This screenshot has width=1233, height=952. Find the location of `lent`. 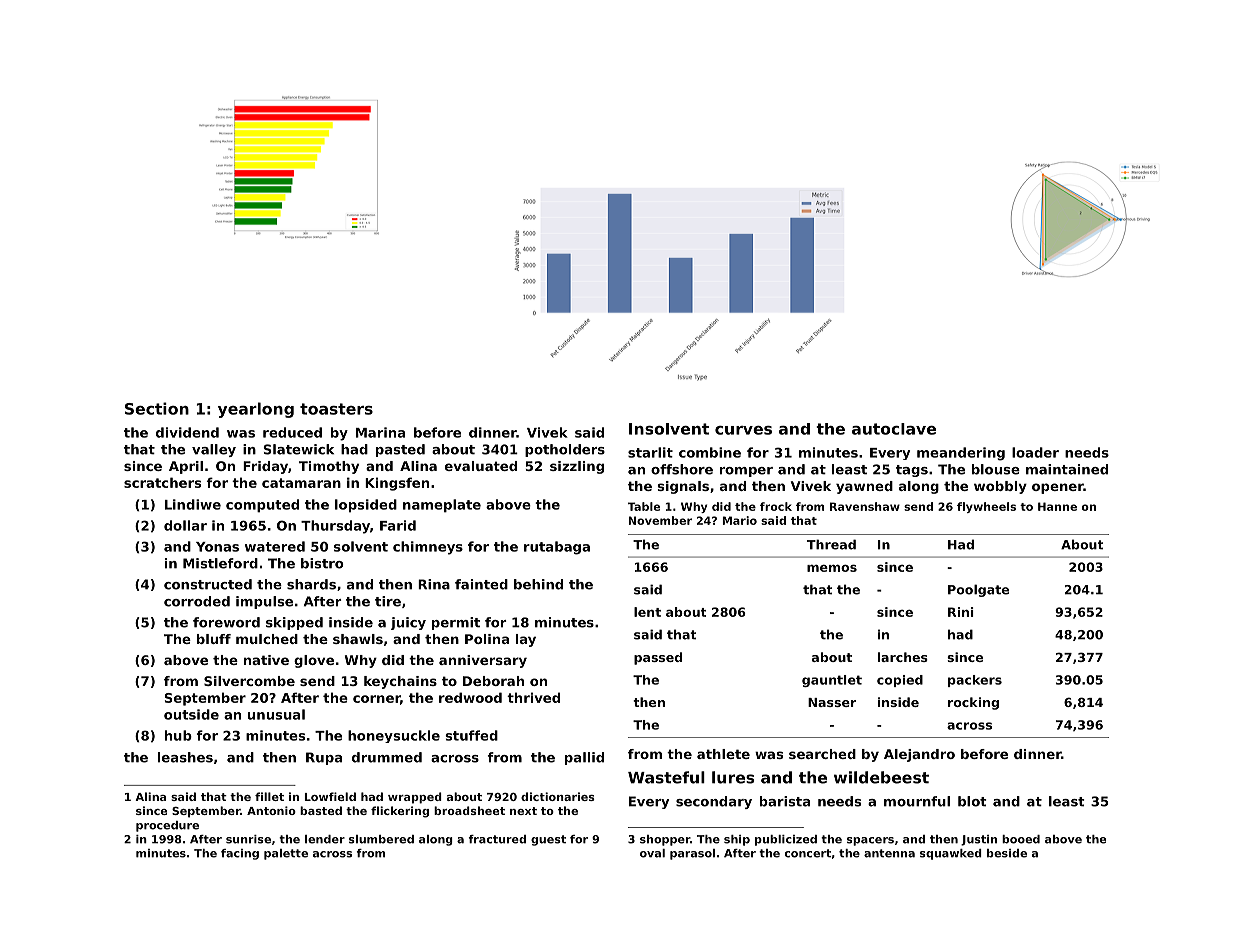

lent is located at coordinates (647, 612).
